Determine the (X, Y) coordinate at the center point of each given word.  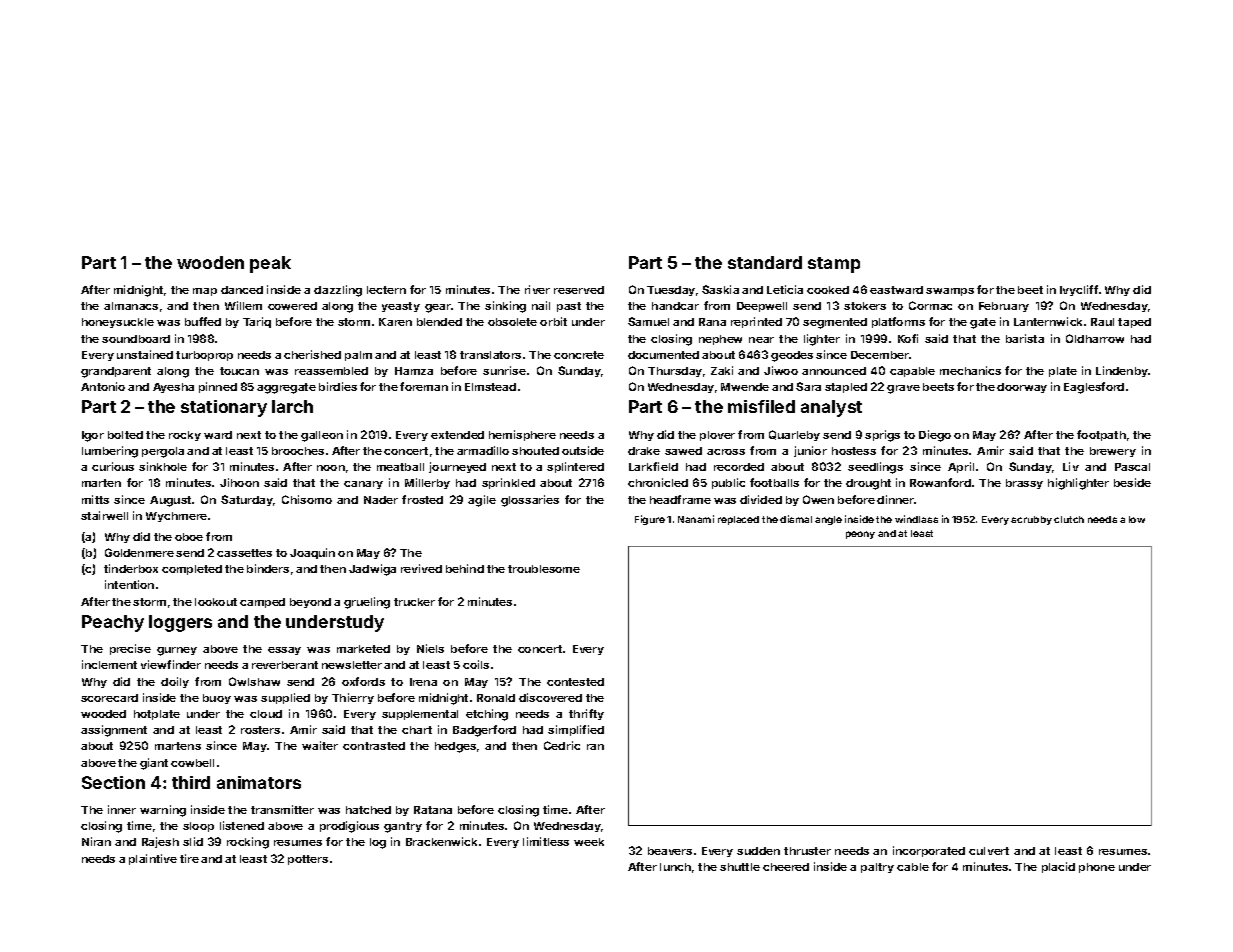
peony (860, 535)
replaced (738, 520)
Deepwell (762, 307)
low (1137, 519)
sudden (758, 851)
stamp (834, 265)
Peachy (113, 623)
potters (308, 860)
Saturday (247, 500)
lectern (386, 290)
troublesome (544, 569)
